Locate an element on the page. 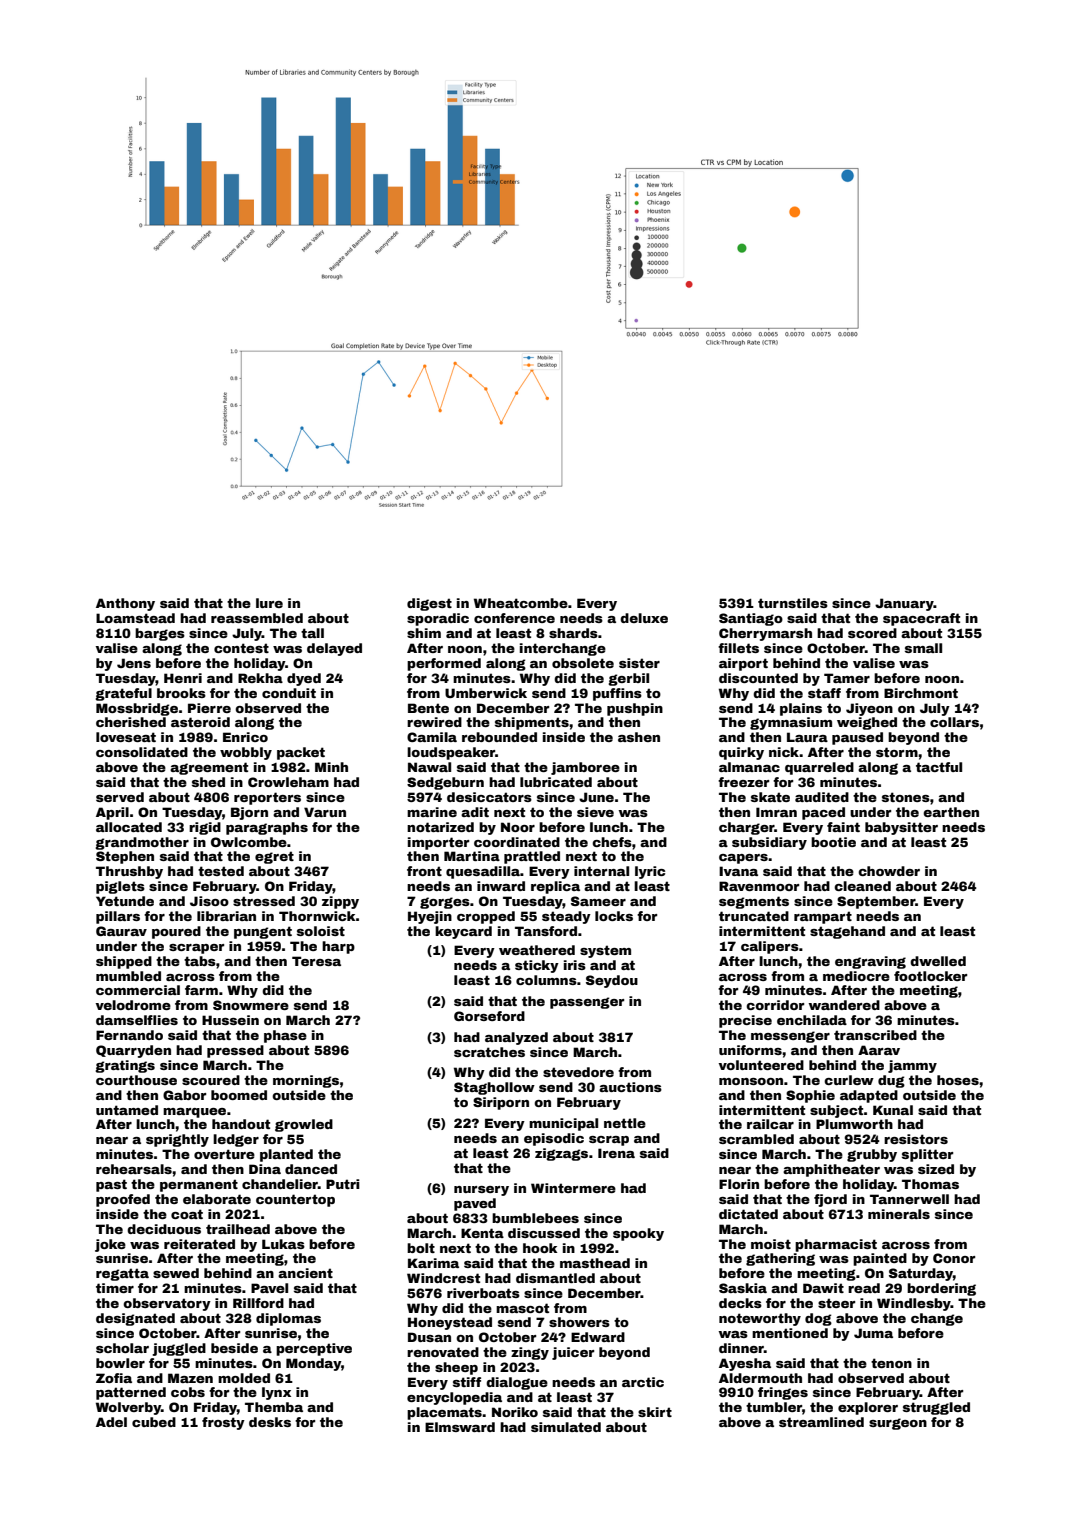 Image resolution: width=1082 pixels, height=1530 pixels. mumbled is located at coordinates (128, 976).
